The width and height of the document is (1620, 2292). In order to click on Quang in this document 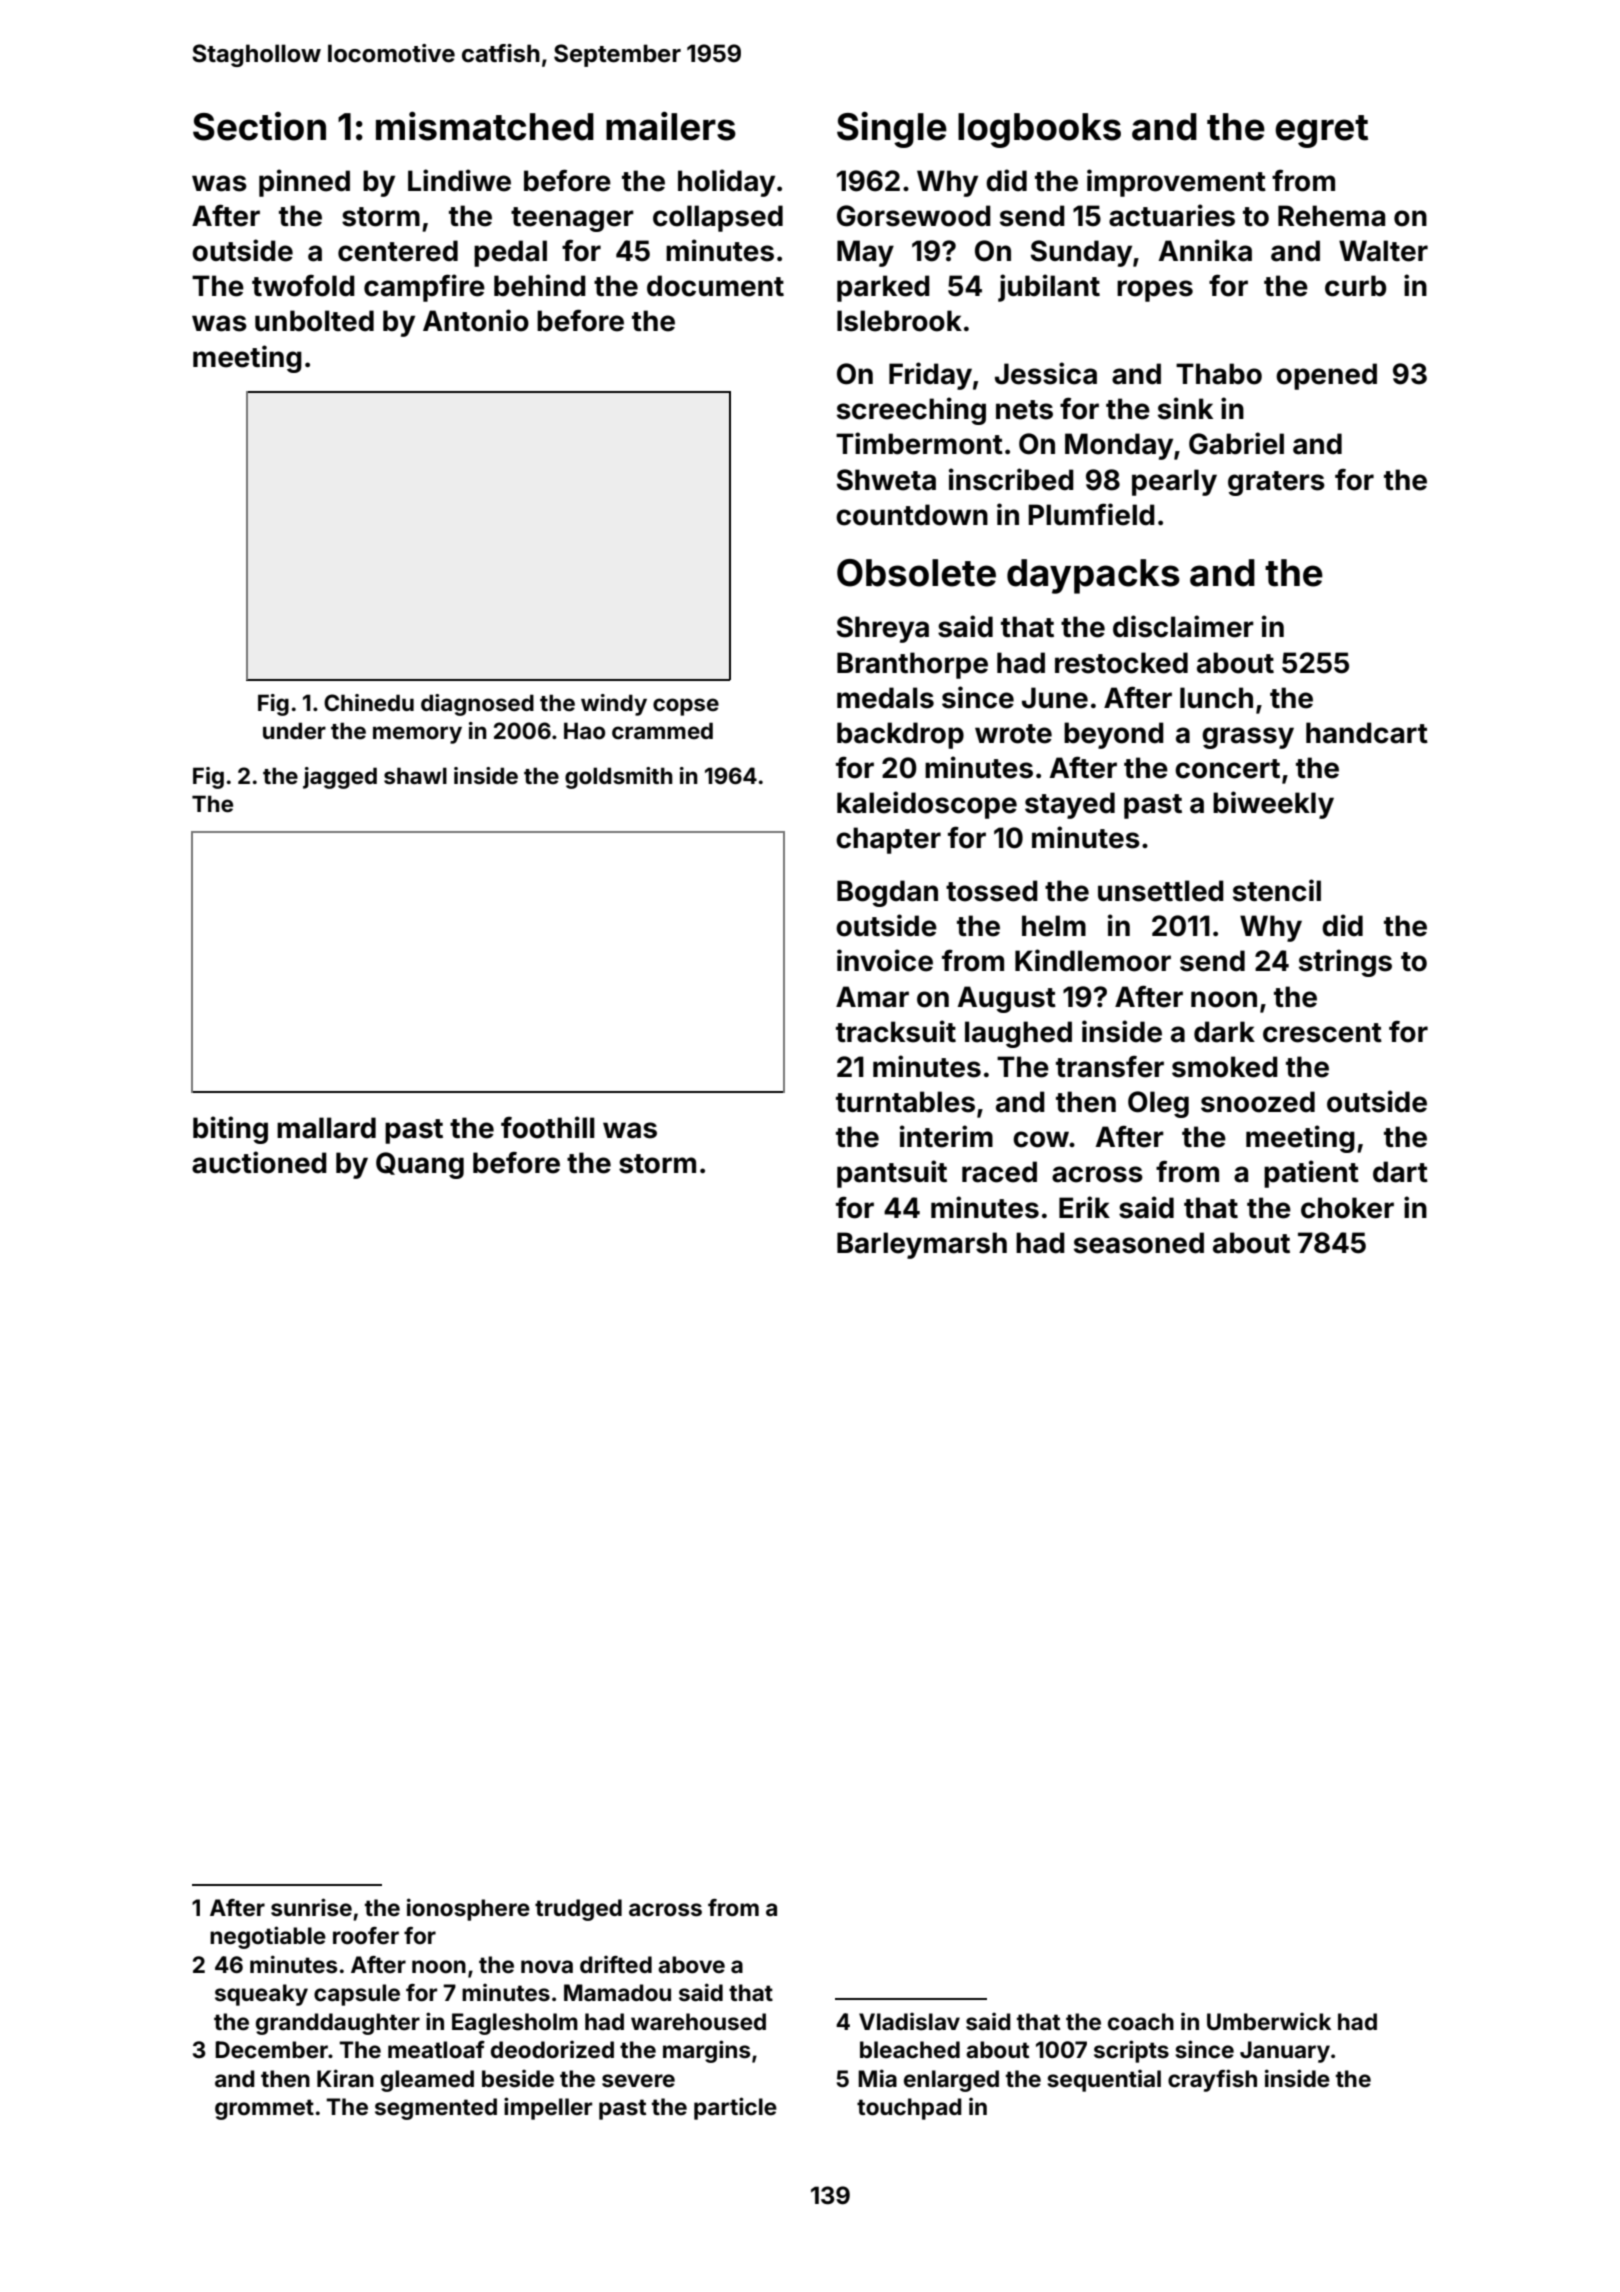, I will do `click(420, 1165)`.
